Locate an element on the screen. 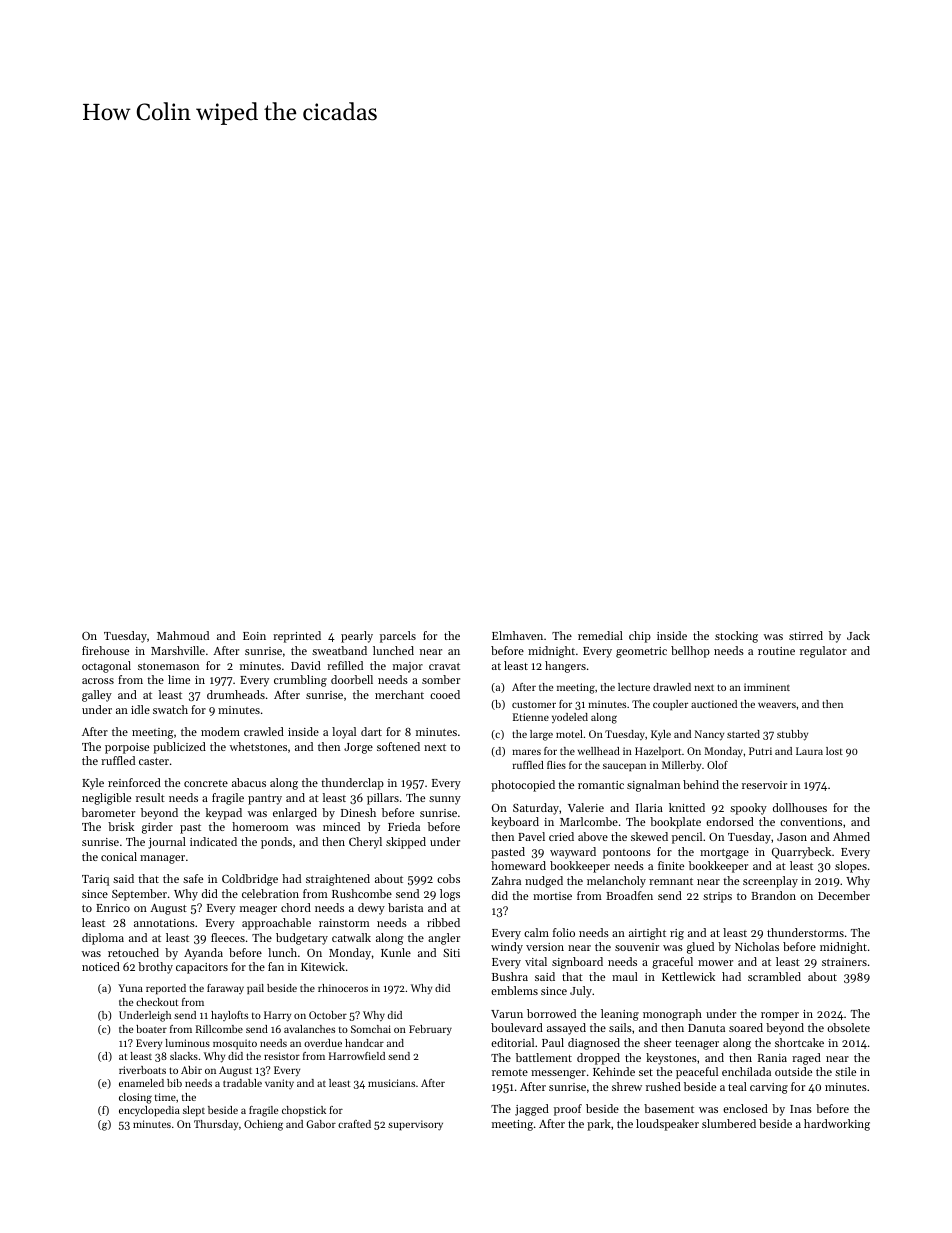  swatch is located at coordinates (170, 709).
